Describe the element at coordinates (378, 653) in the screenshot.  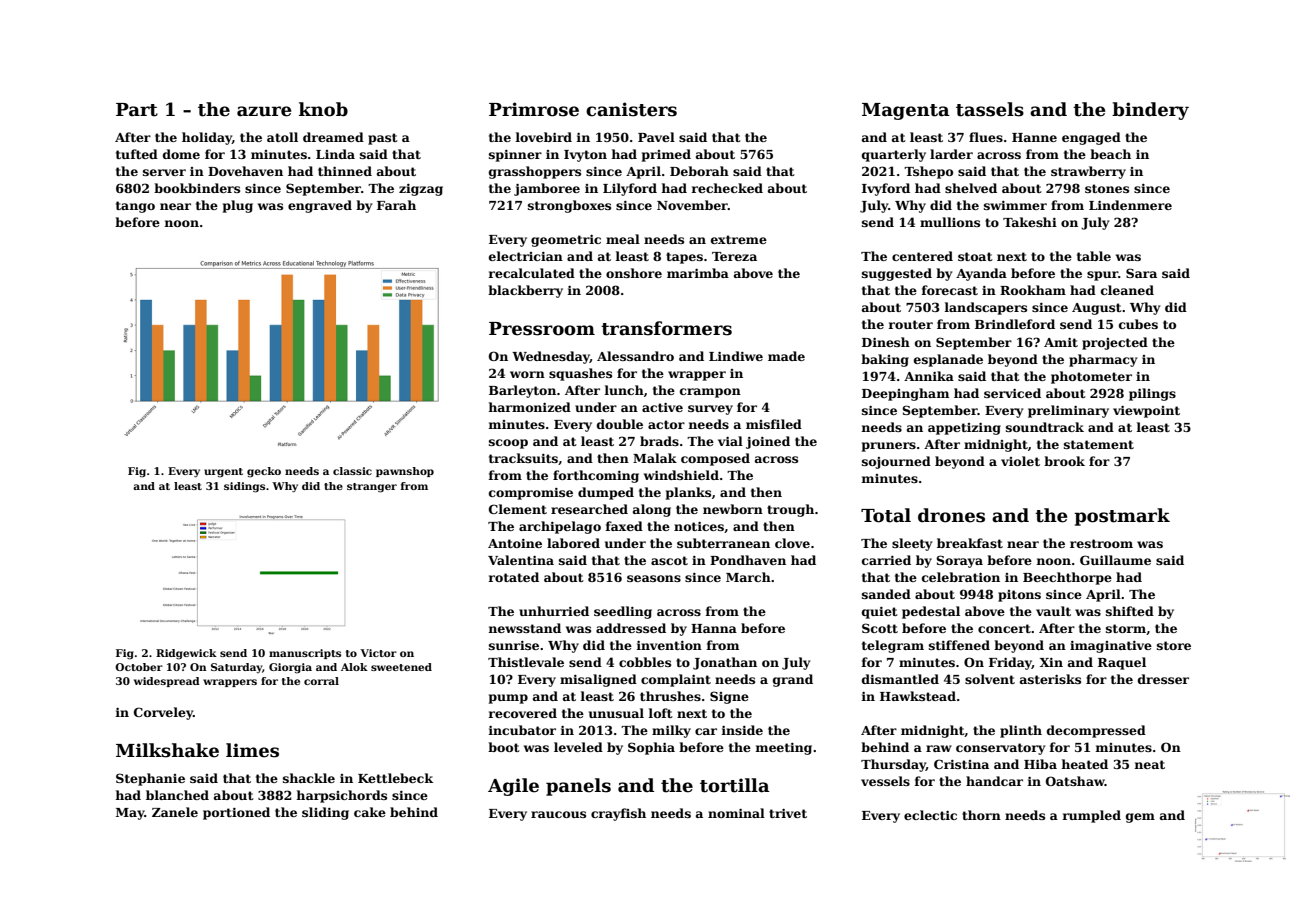
I see `Victor` at that location.
